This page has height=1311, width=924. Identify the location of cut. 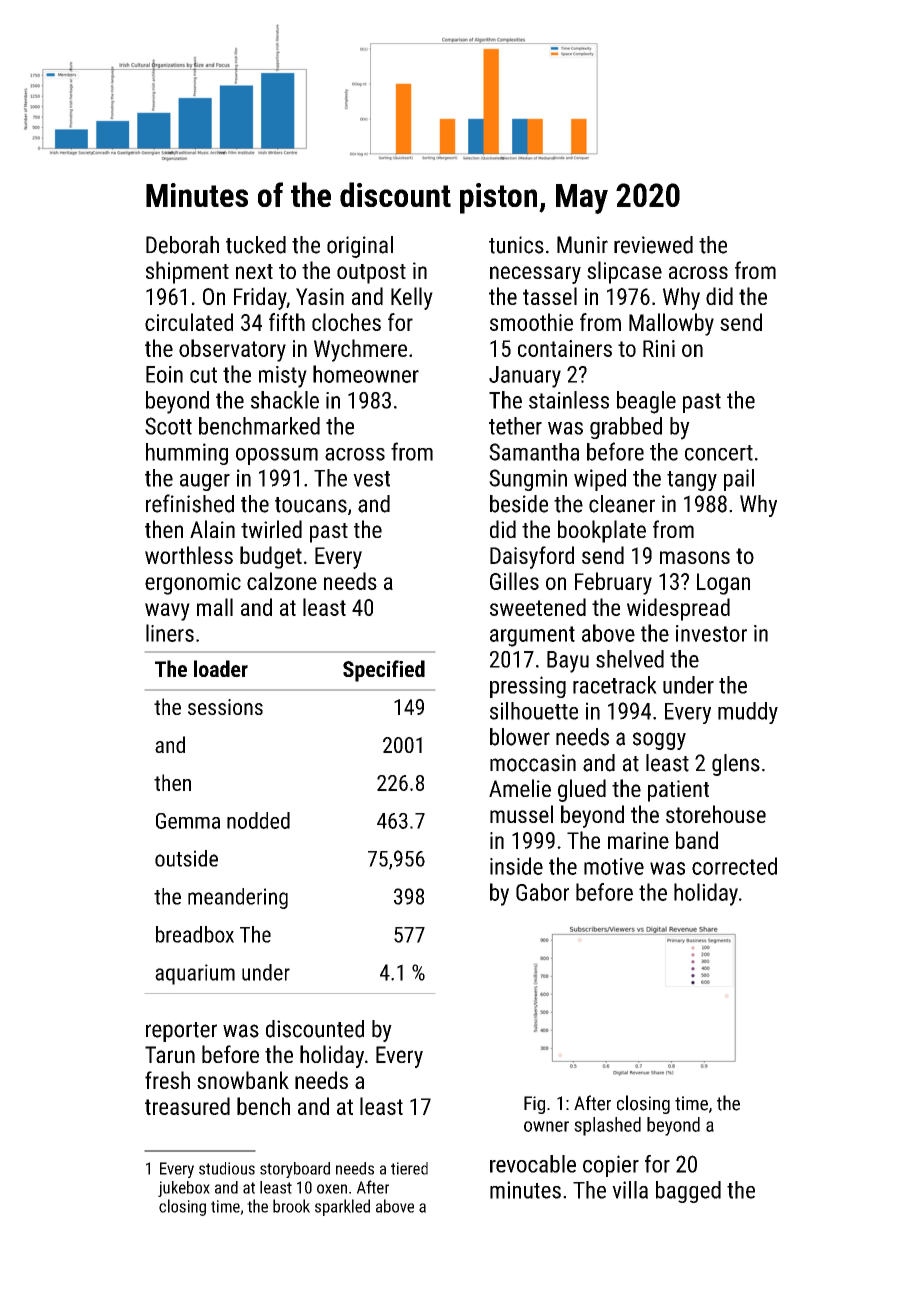
(203, 375).
